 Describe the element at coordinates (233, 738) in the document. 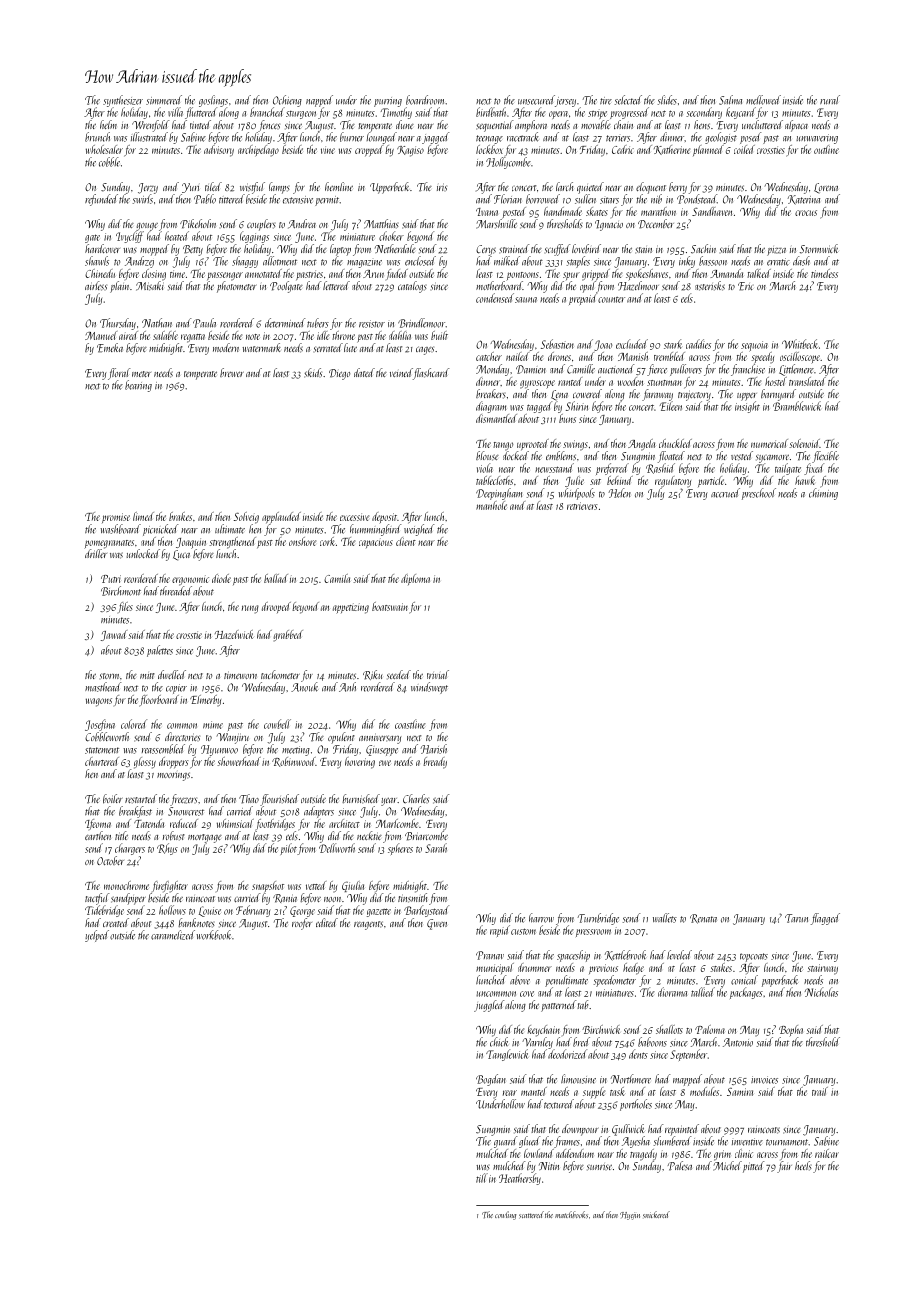

I see `Wanjiru` at that location.
